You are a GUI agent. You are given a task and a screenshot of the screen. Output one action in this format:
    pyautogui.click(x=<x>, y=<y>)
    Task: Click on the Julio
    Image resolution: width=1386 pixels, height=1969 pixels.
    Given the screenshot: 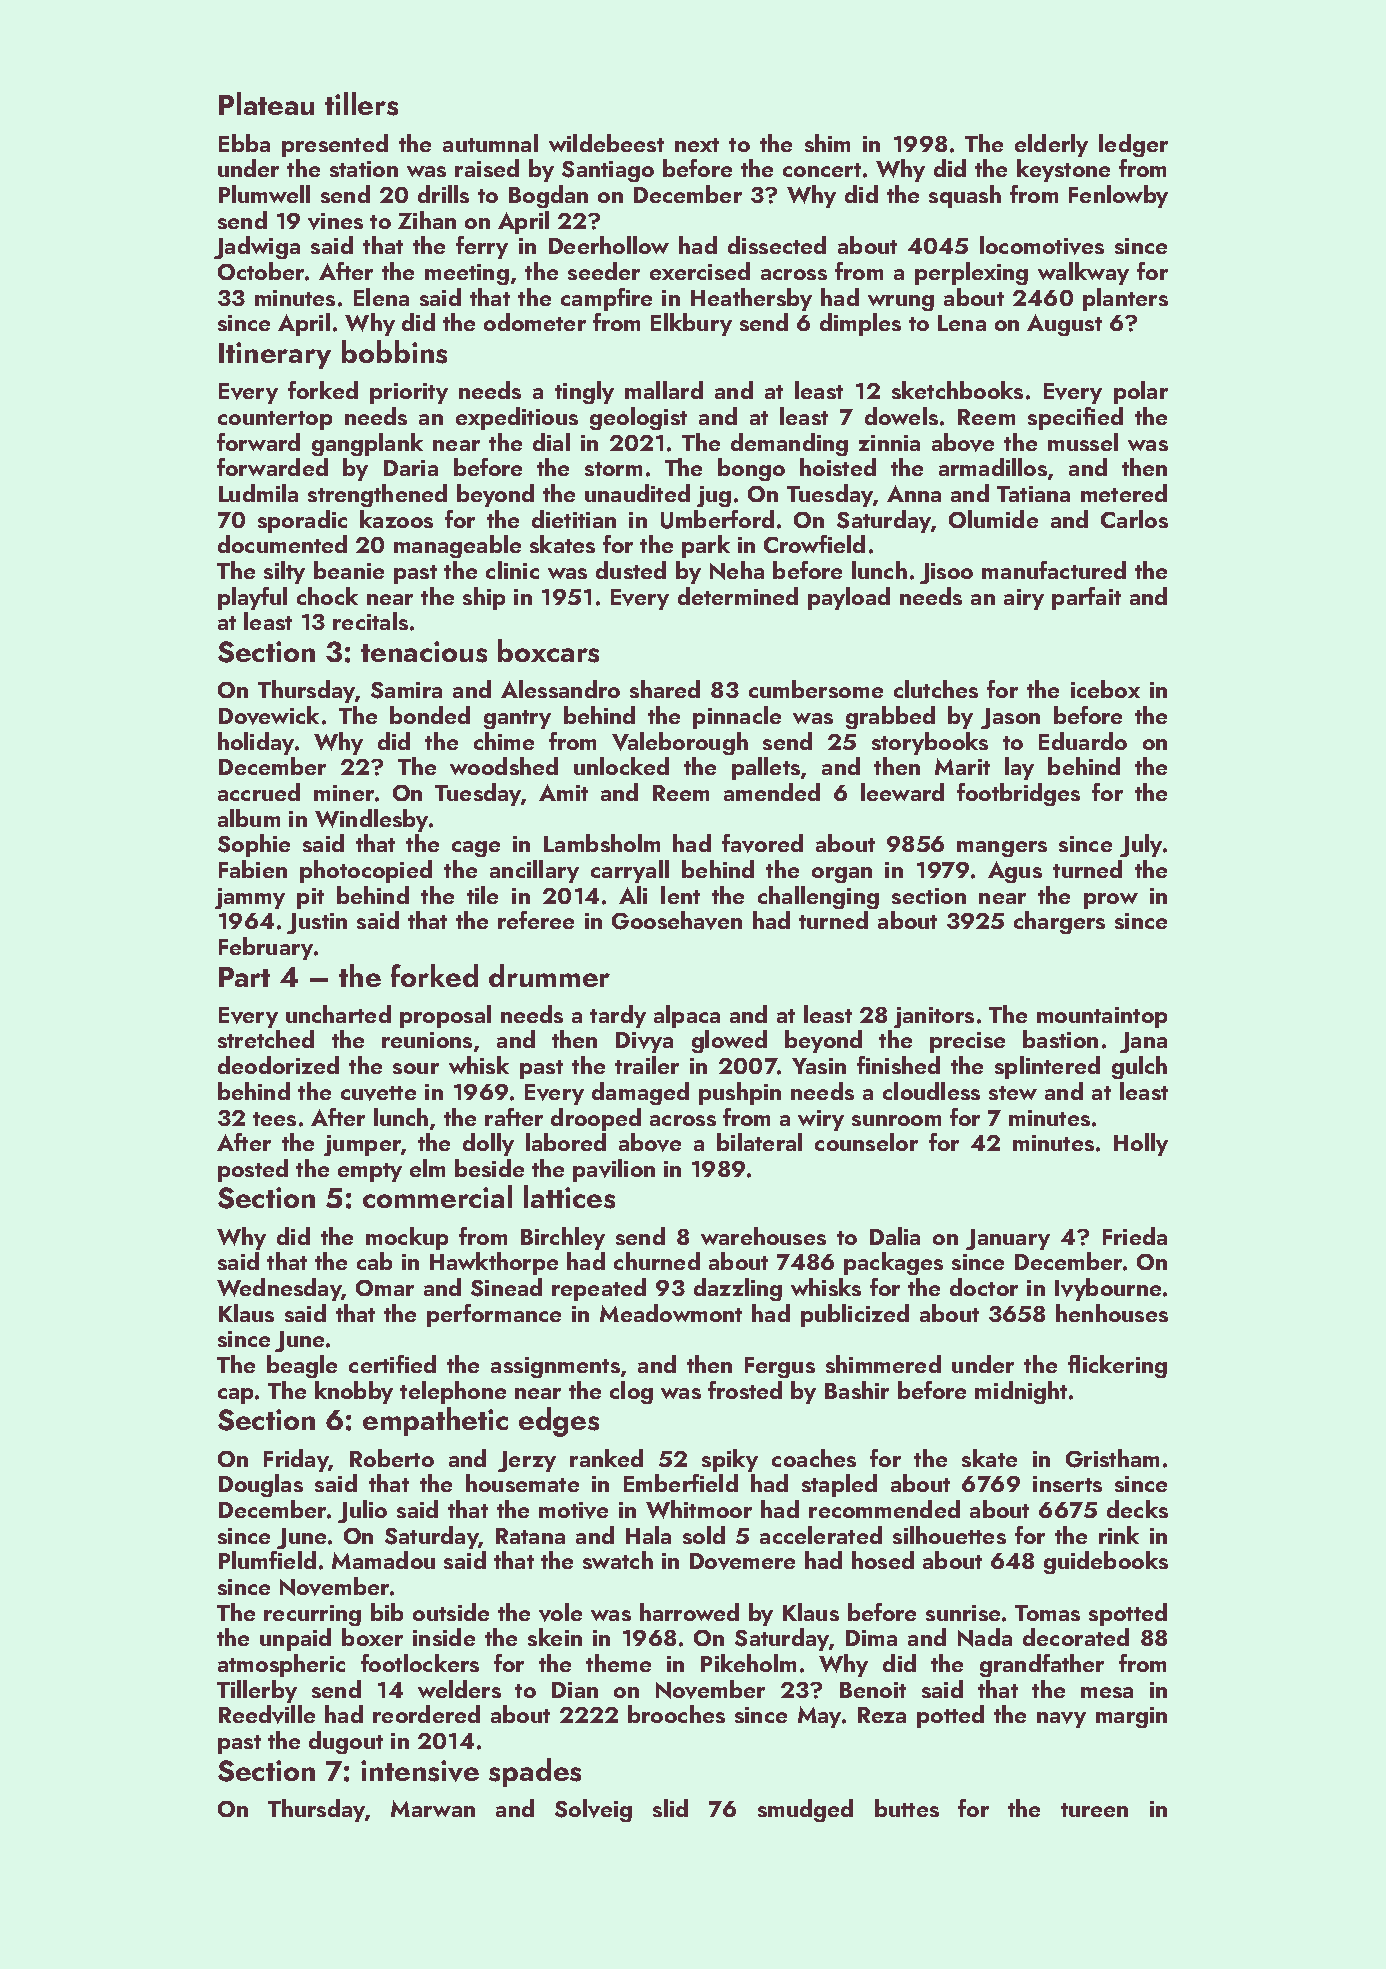 What is the action you would take?
    pyautogui.click(x=362, y=1511)
